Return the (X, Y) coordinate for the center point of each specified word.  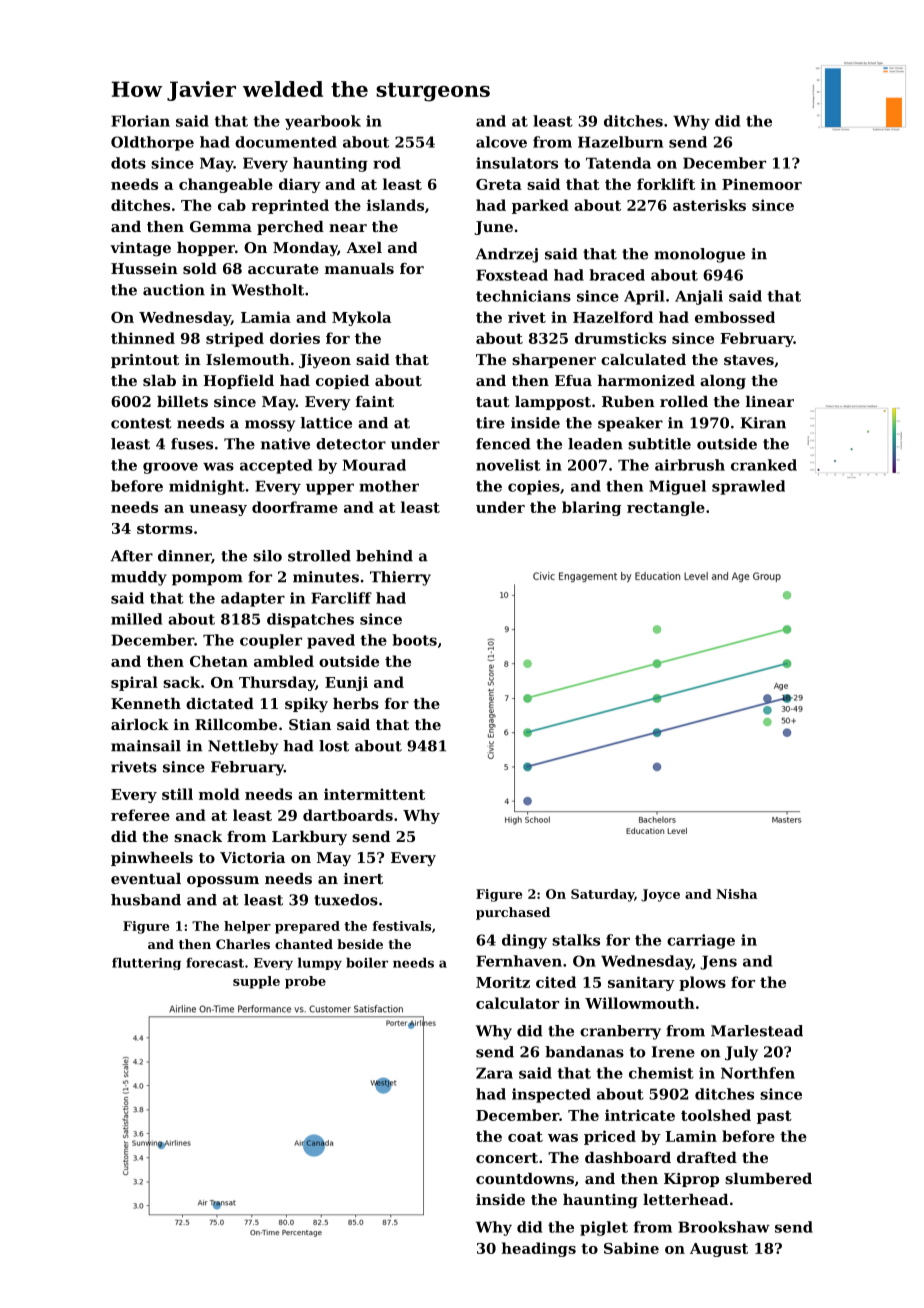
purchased (513, 913)
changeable (226, 185)
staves (749, 360)
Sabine (631, 1248)
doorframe (295, 507)
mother (389, 486)
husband (146, 900)
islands (395, 205)
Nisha (736, 894)
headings (539, 1249)
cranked (764, 465)
